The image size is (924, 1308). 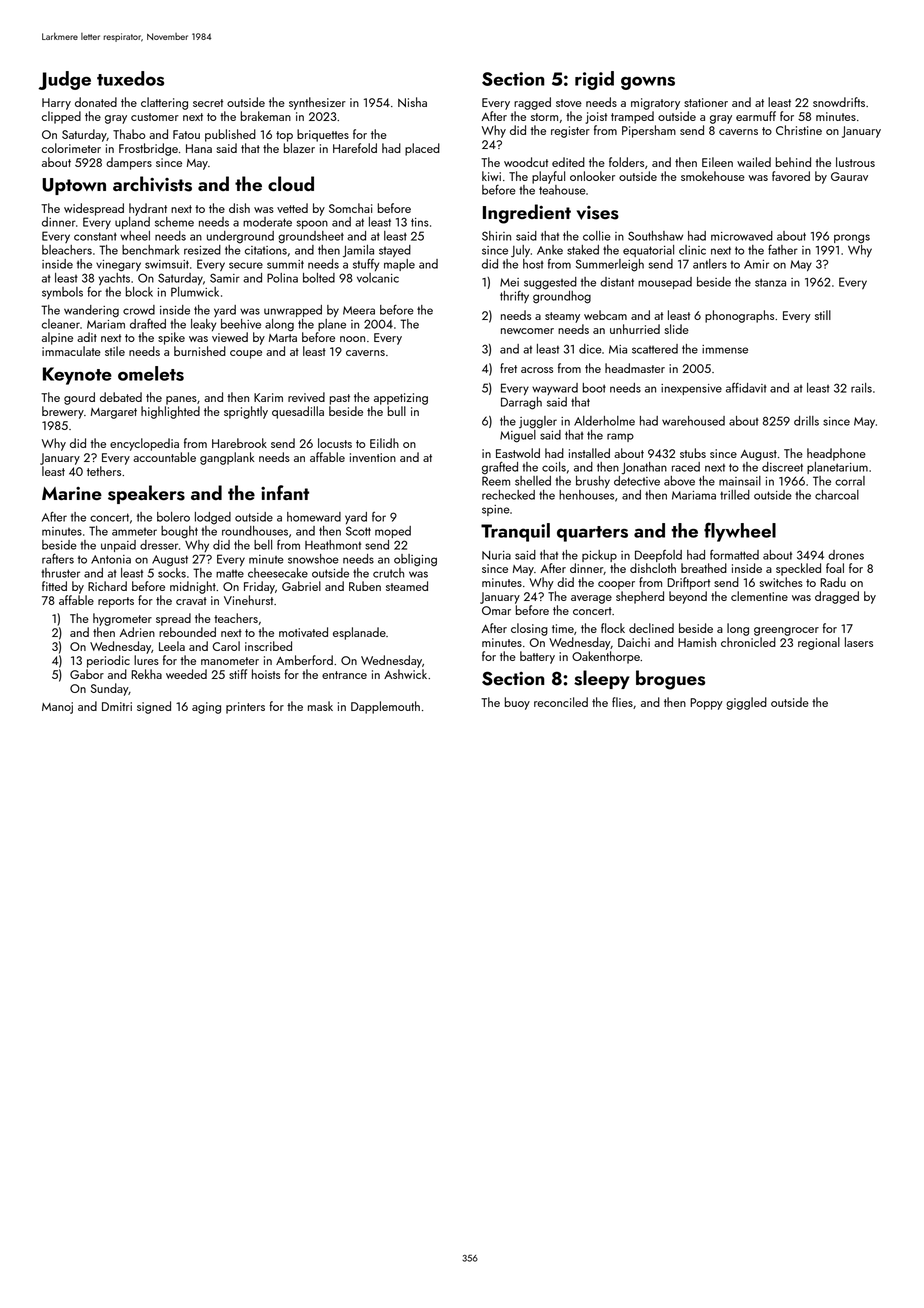 What do you see at coordinates (111, 559) in the page?
I see `Antonia` at bounding box center [111, 559].
